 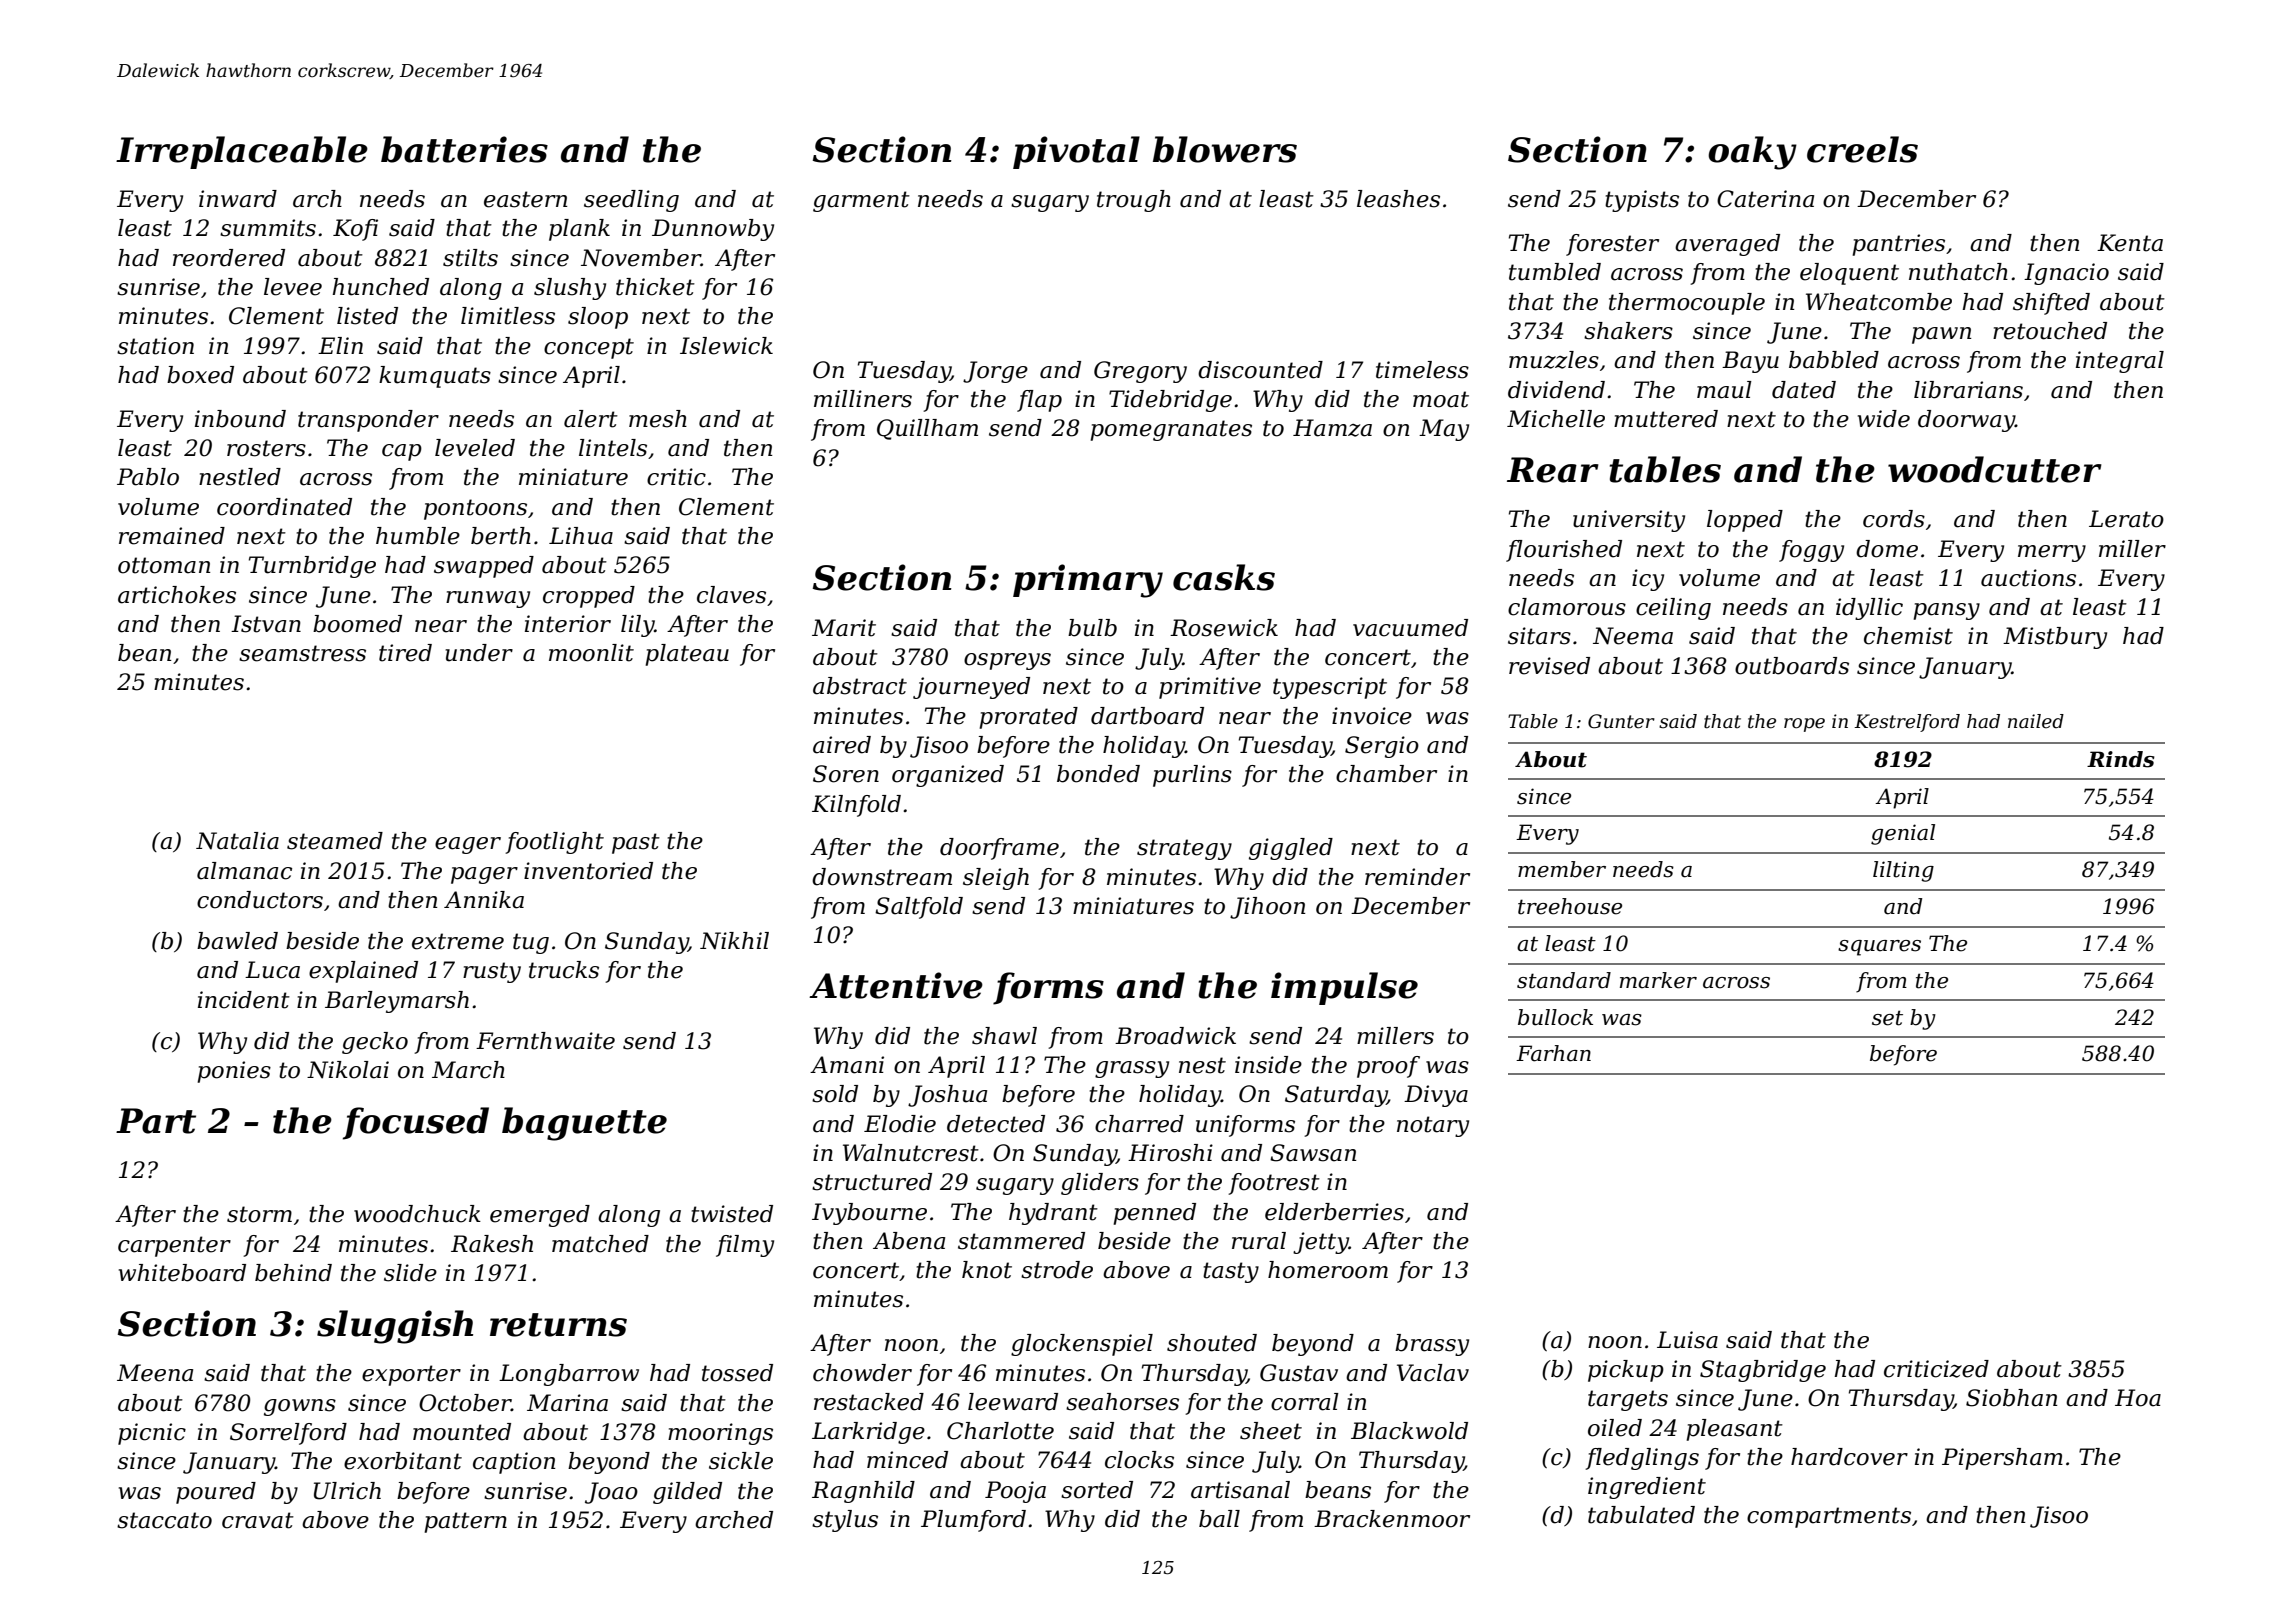 What do you see at coordinates (919, 908) in the screenshot?
I see `Saltfold` at bounding box center [919, 908].
